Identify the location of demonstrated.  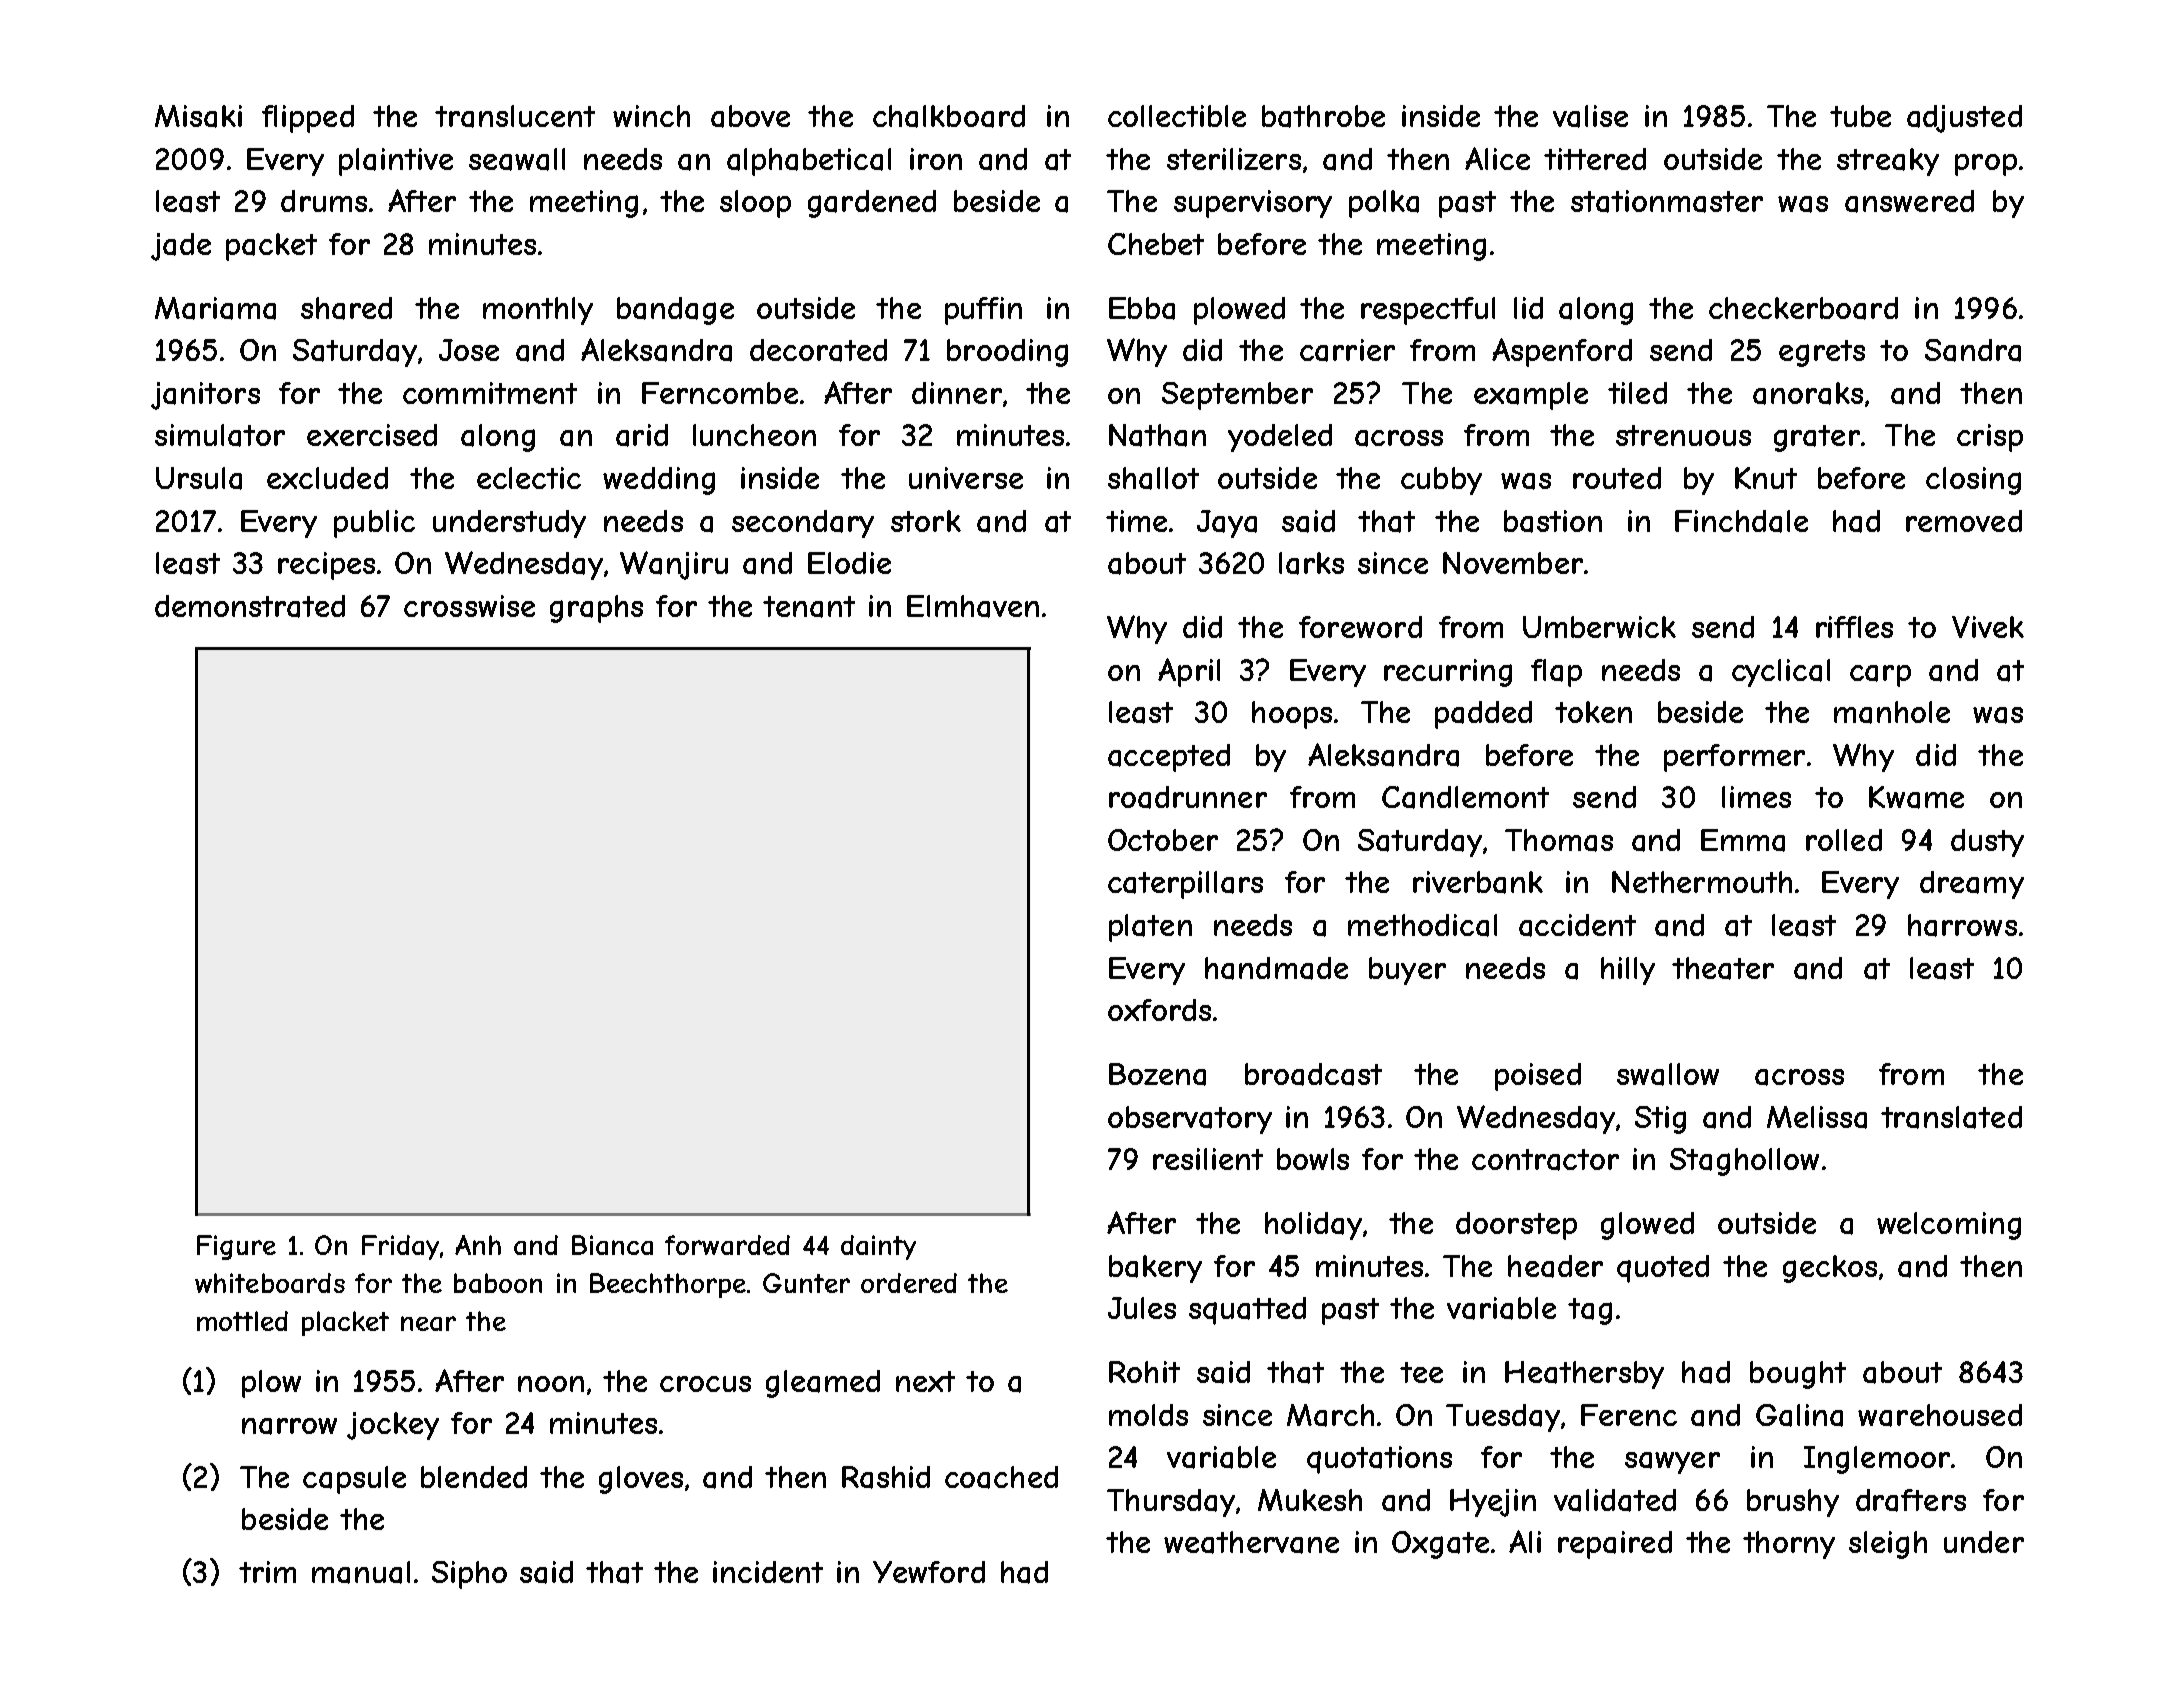
(250, 606).
